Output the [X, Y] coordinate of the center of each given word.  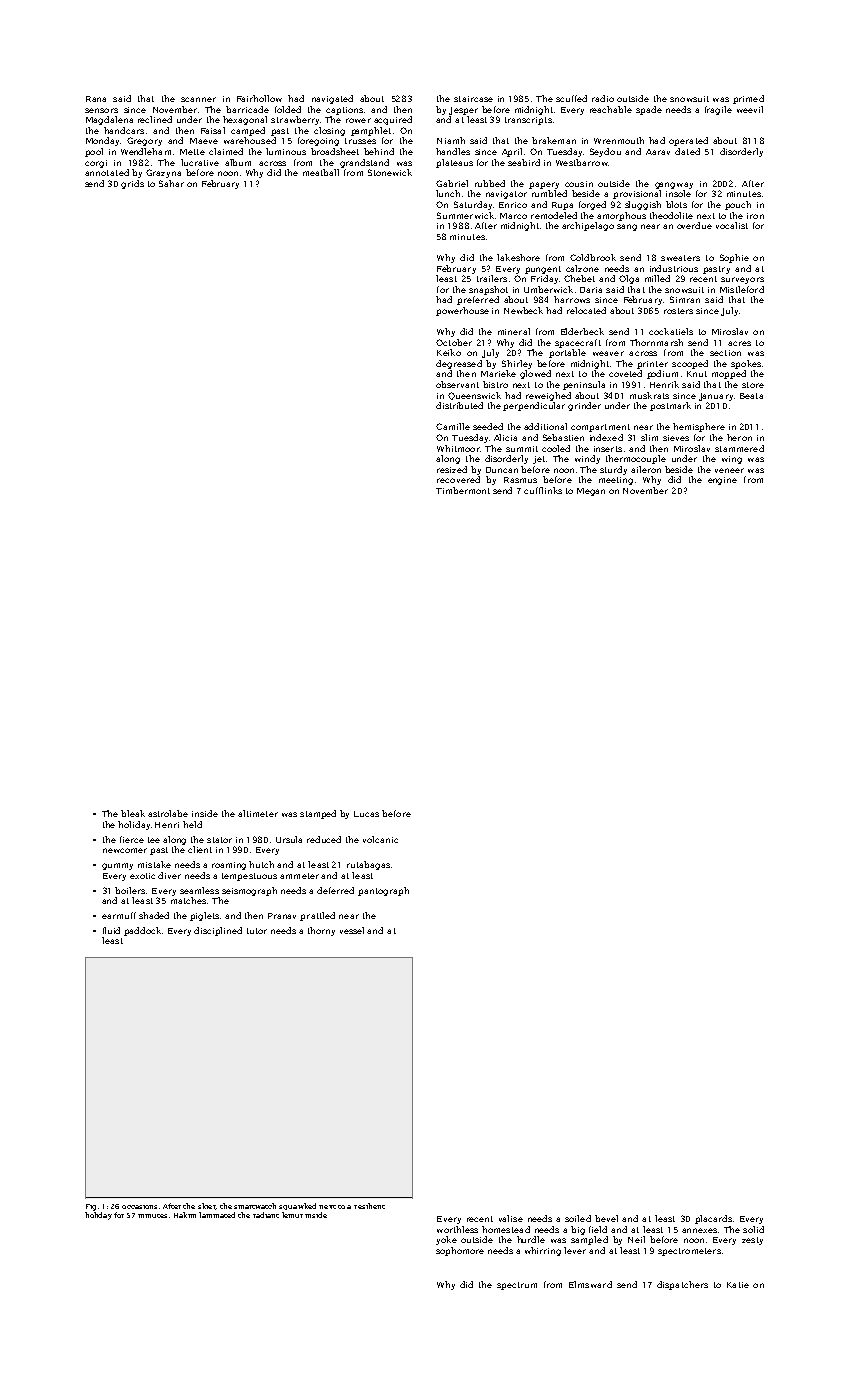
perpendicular [534, 406]
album [238, 162]
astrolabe [168, 813]
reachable [611, 109]
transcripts [528, 121]
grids [132, 184]
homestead [506, 1229]
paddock [142, 931]
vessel [352, 930]
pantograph [383, 891]
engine [722, 481]
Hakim [185, 1215]
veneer [729, 470]
